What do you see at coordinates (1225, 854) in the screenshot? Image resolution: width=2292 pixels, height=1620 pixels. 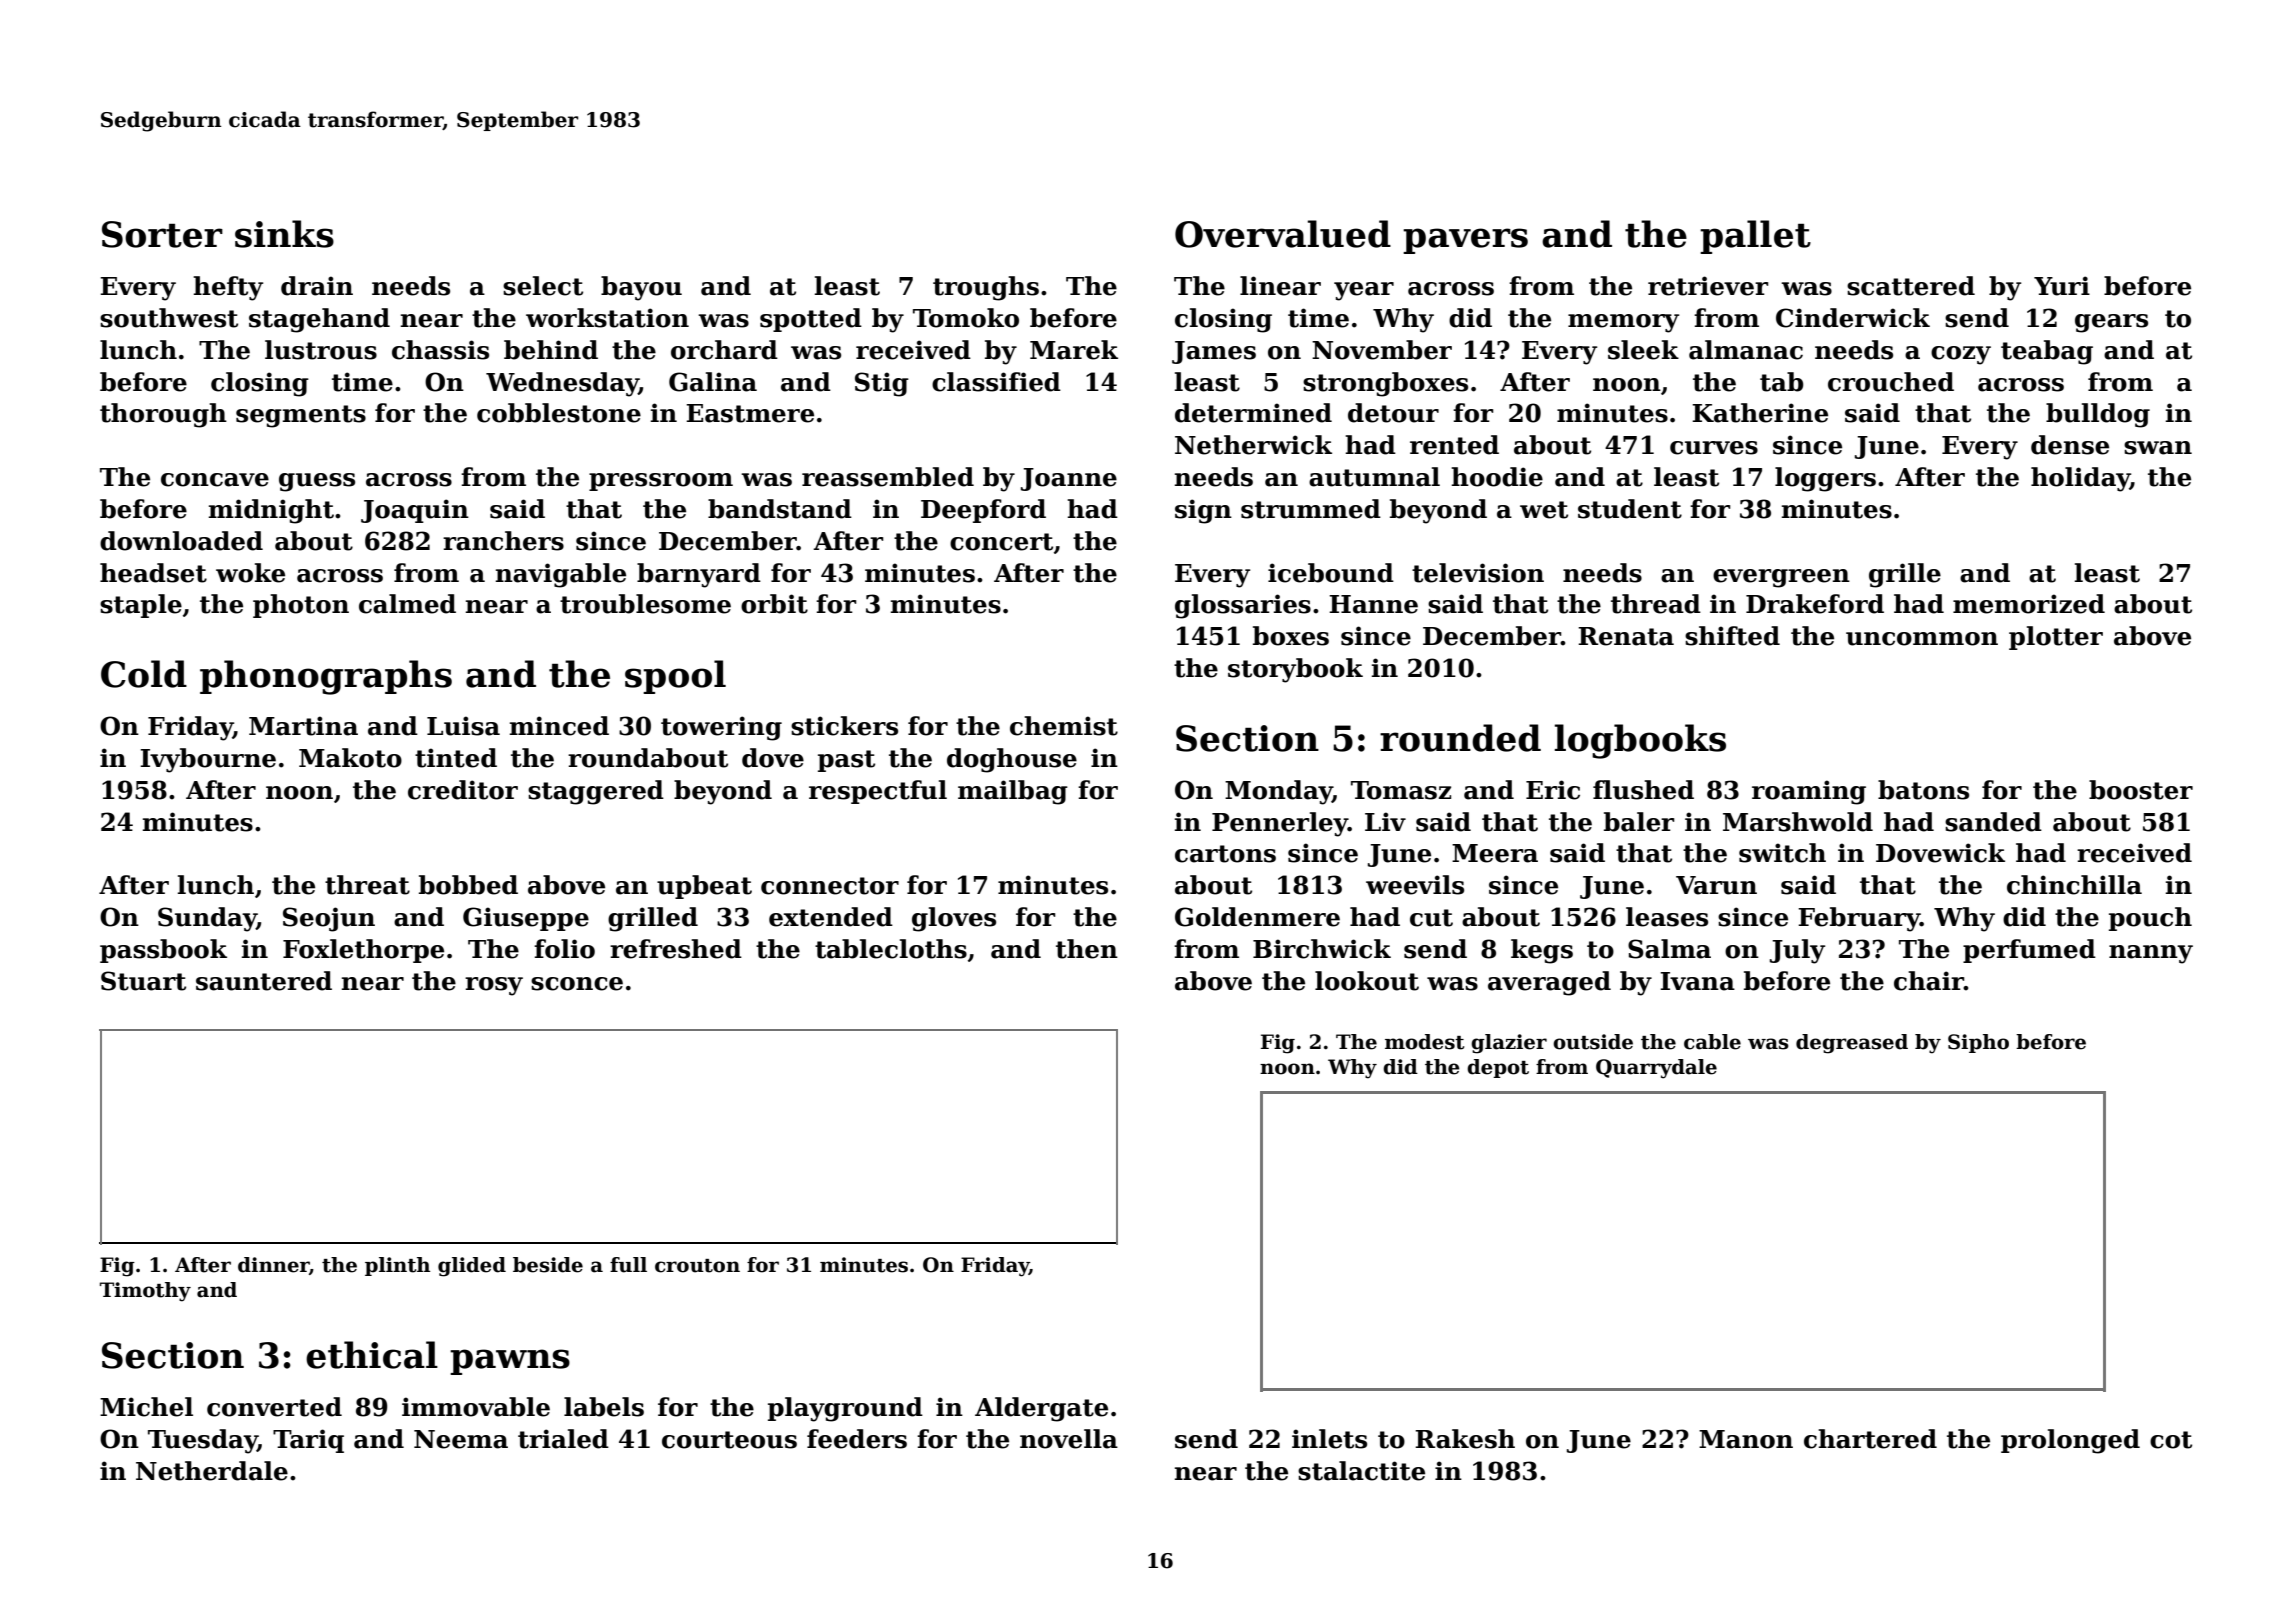 I see `cartons` at bounding box center [1225, 854].
